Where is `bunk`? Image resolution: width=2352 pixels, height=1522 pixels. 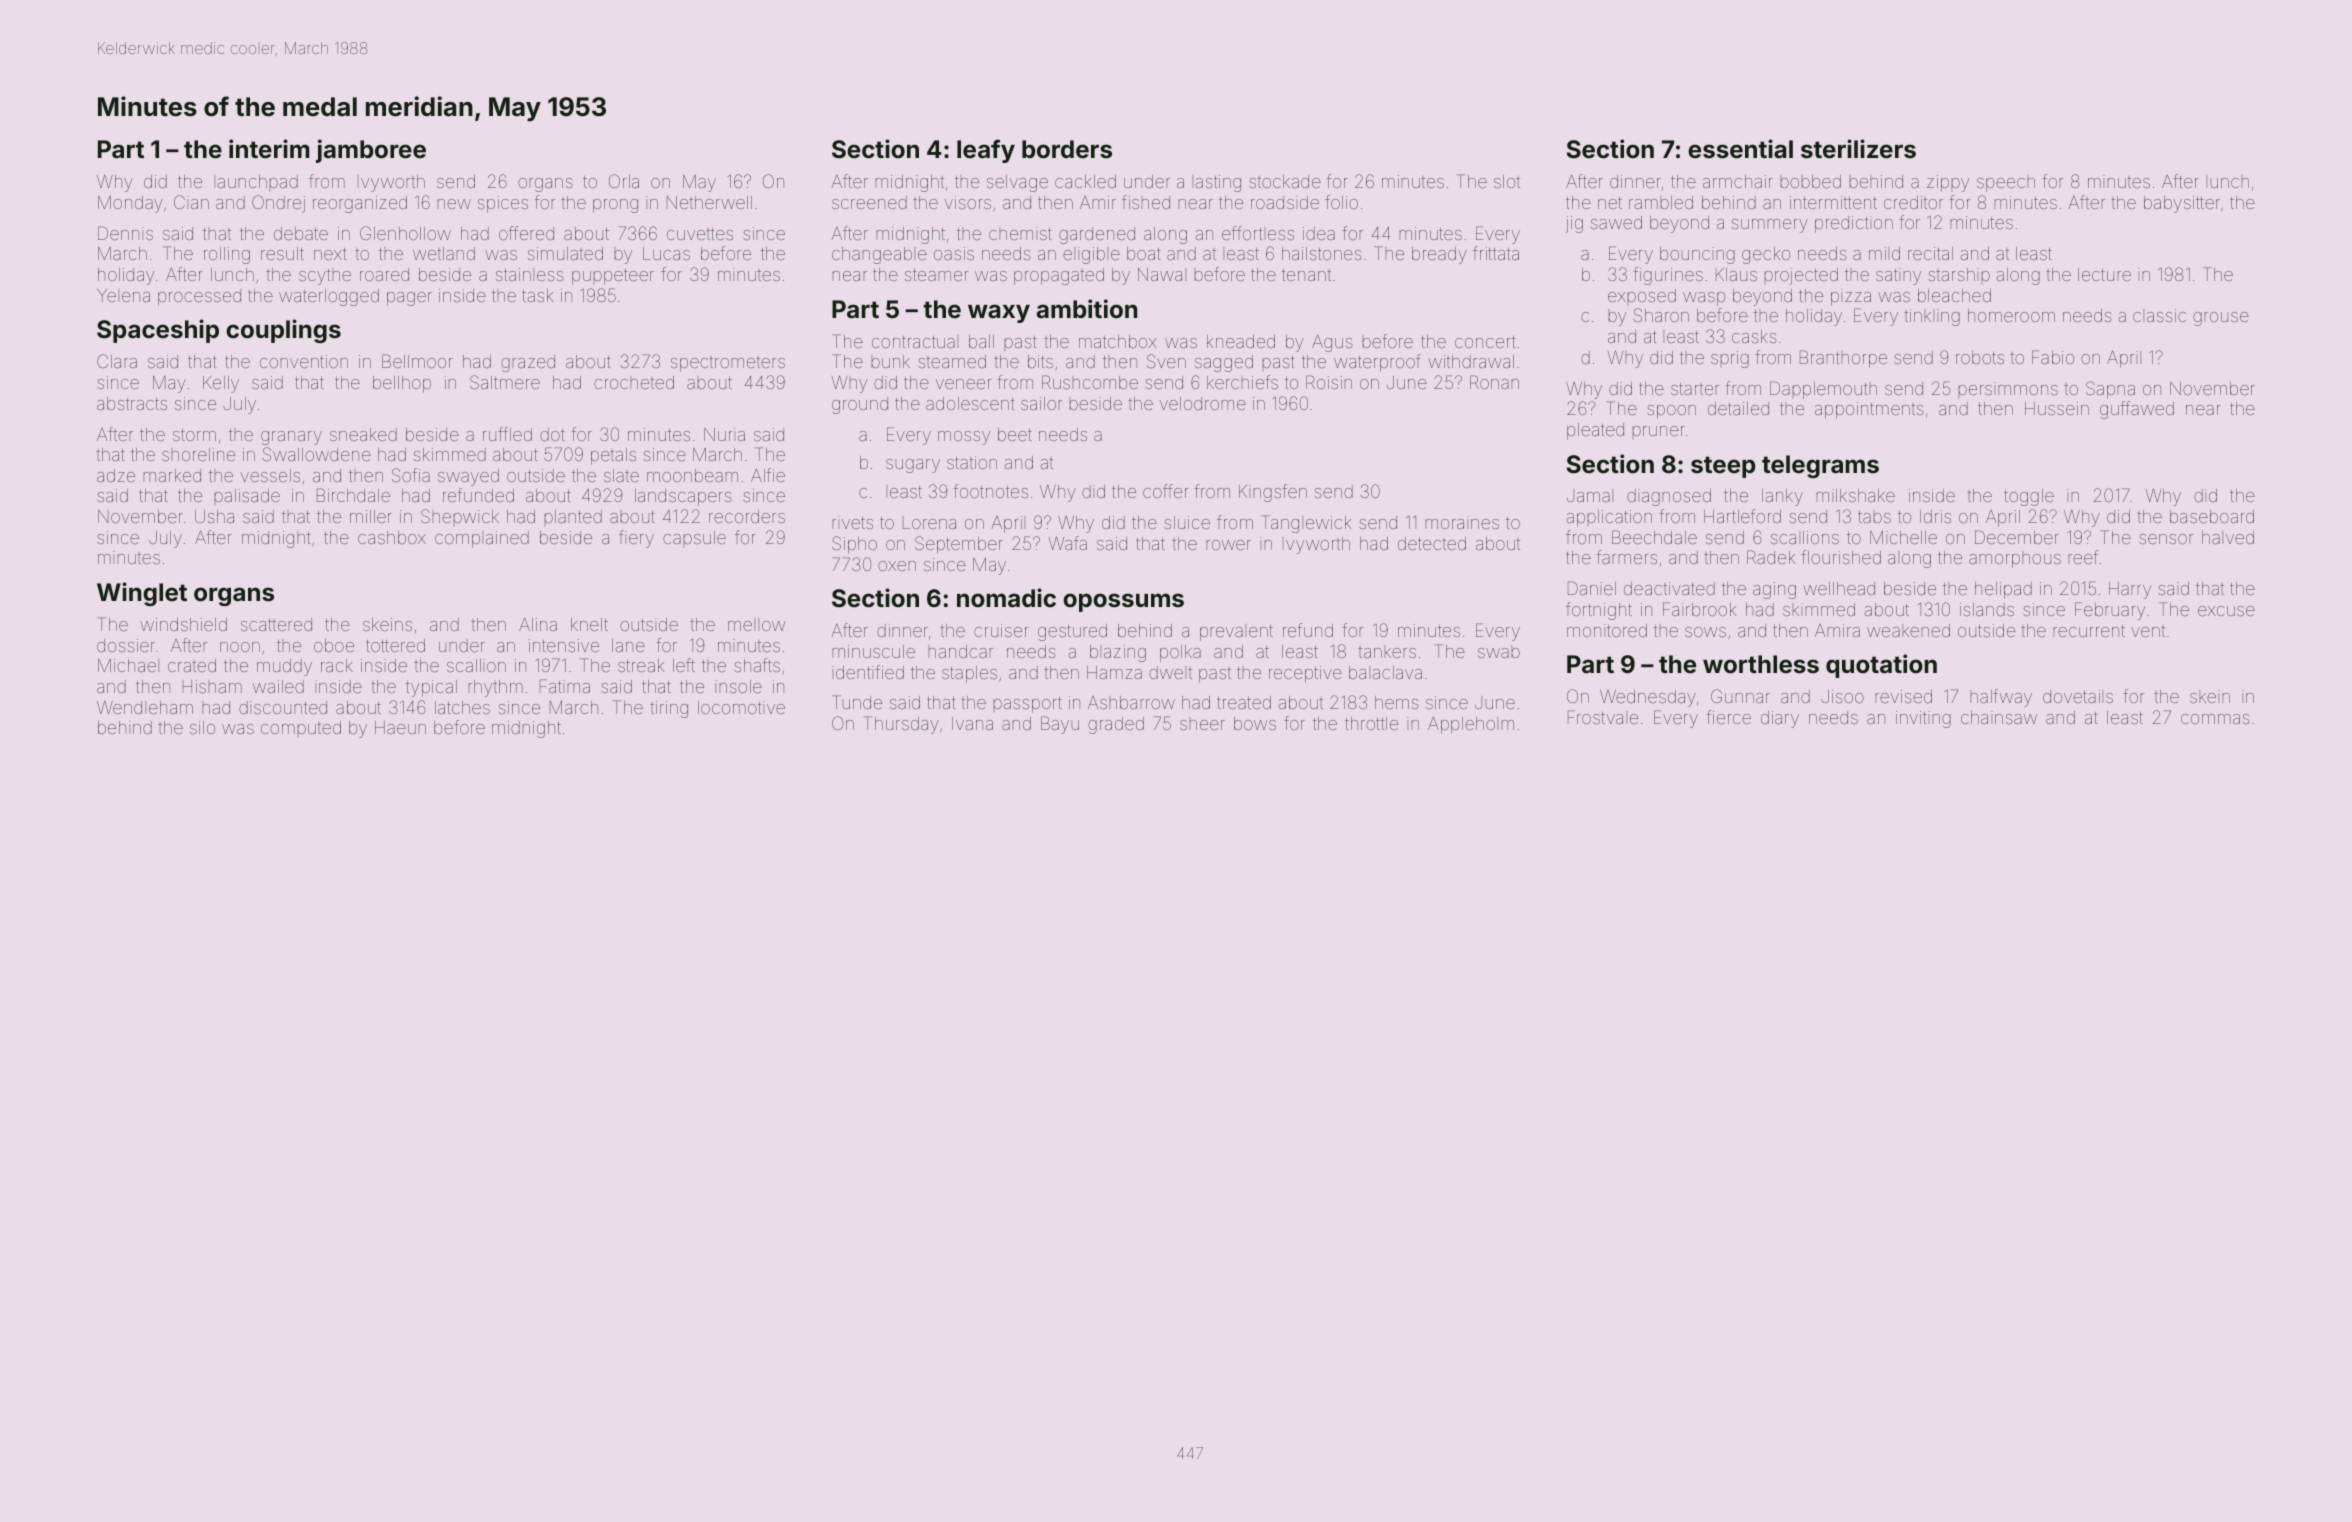 bunk is located at coordinates (891, 361).
